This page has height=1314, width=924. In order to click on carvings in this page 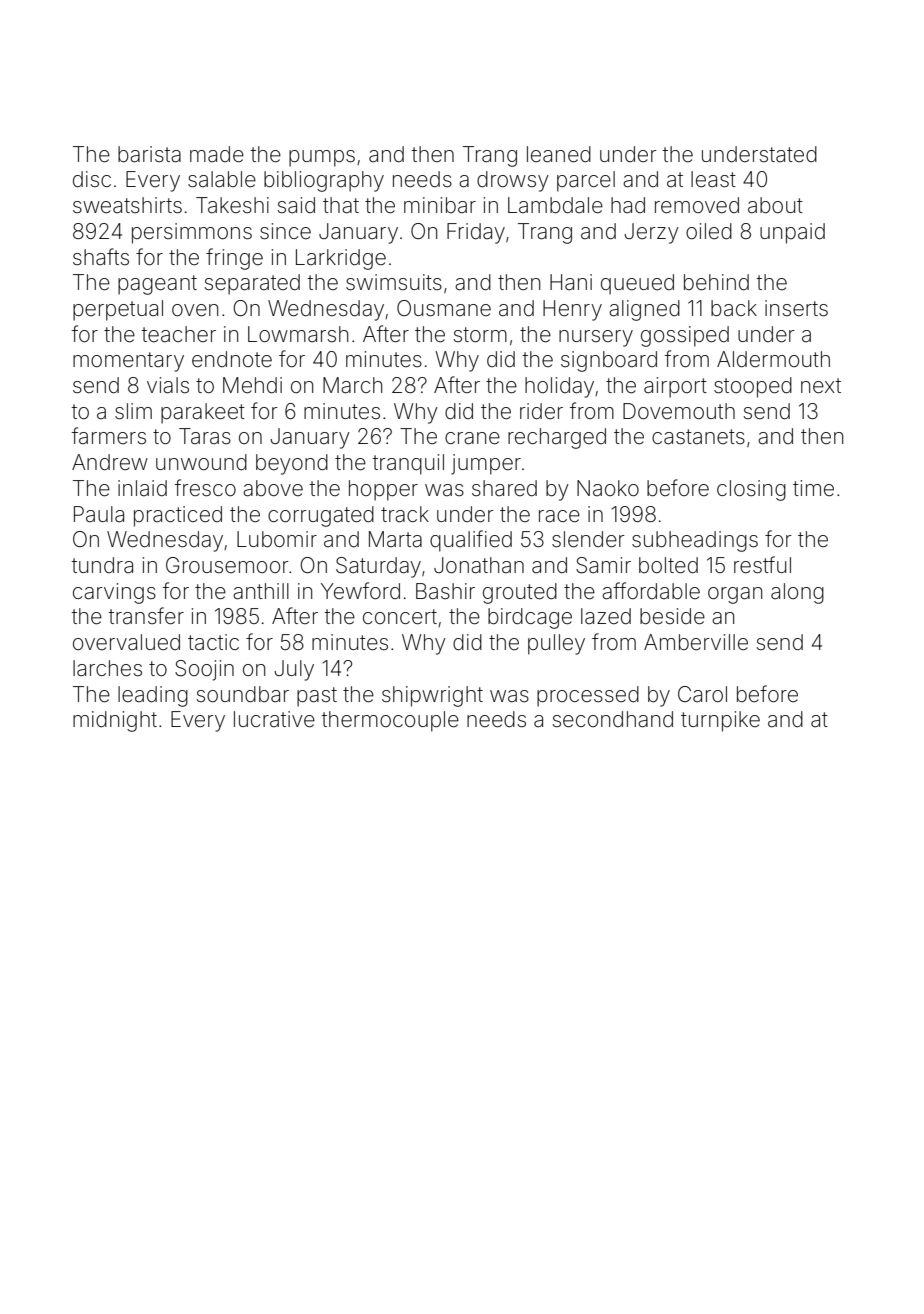, I will do `click(114, 593)`.
